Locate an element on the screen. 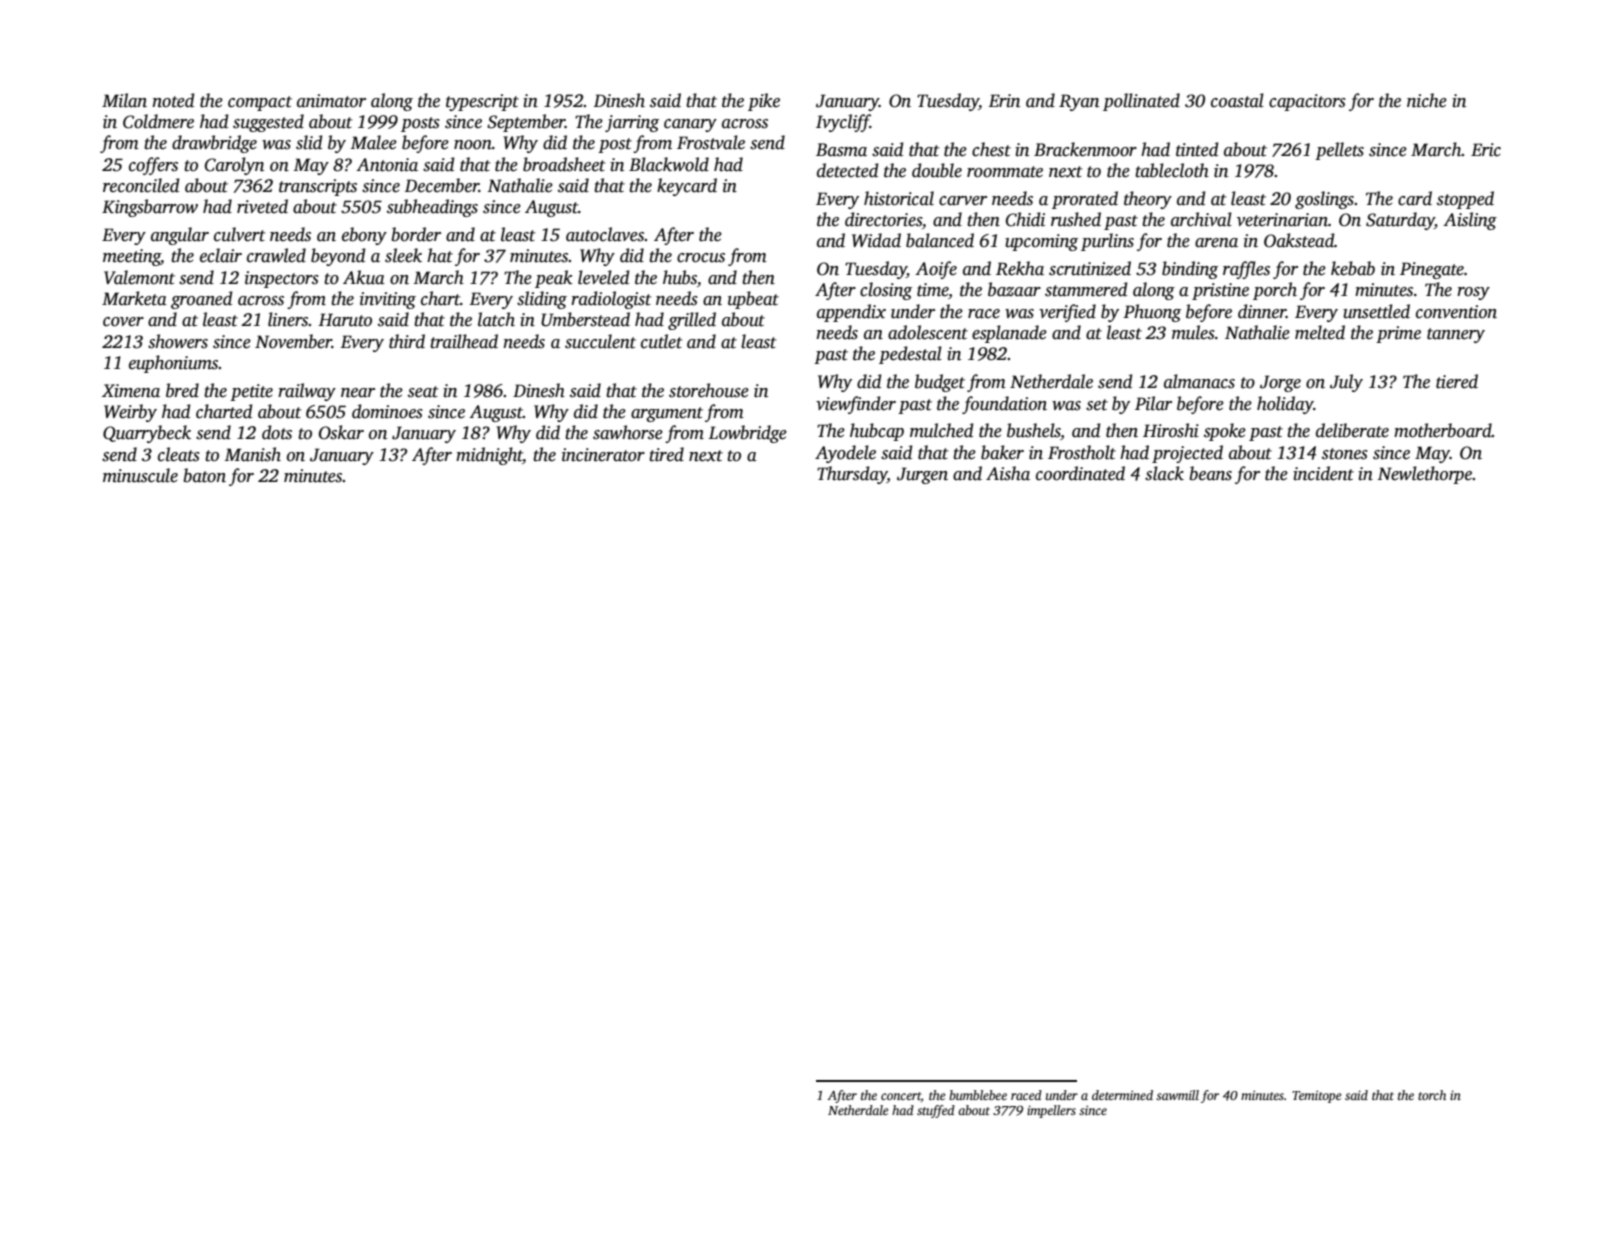  Newlethorpe is located at coordinates (1424, 475).
